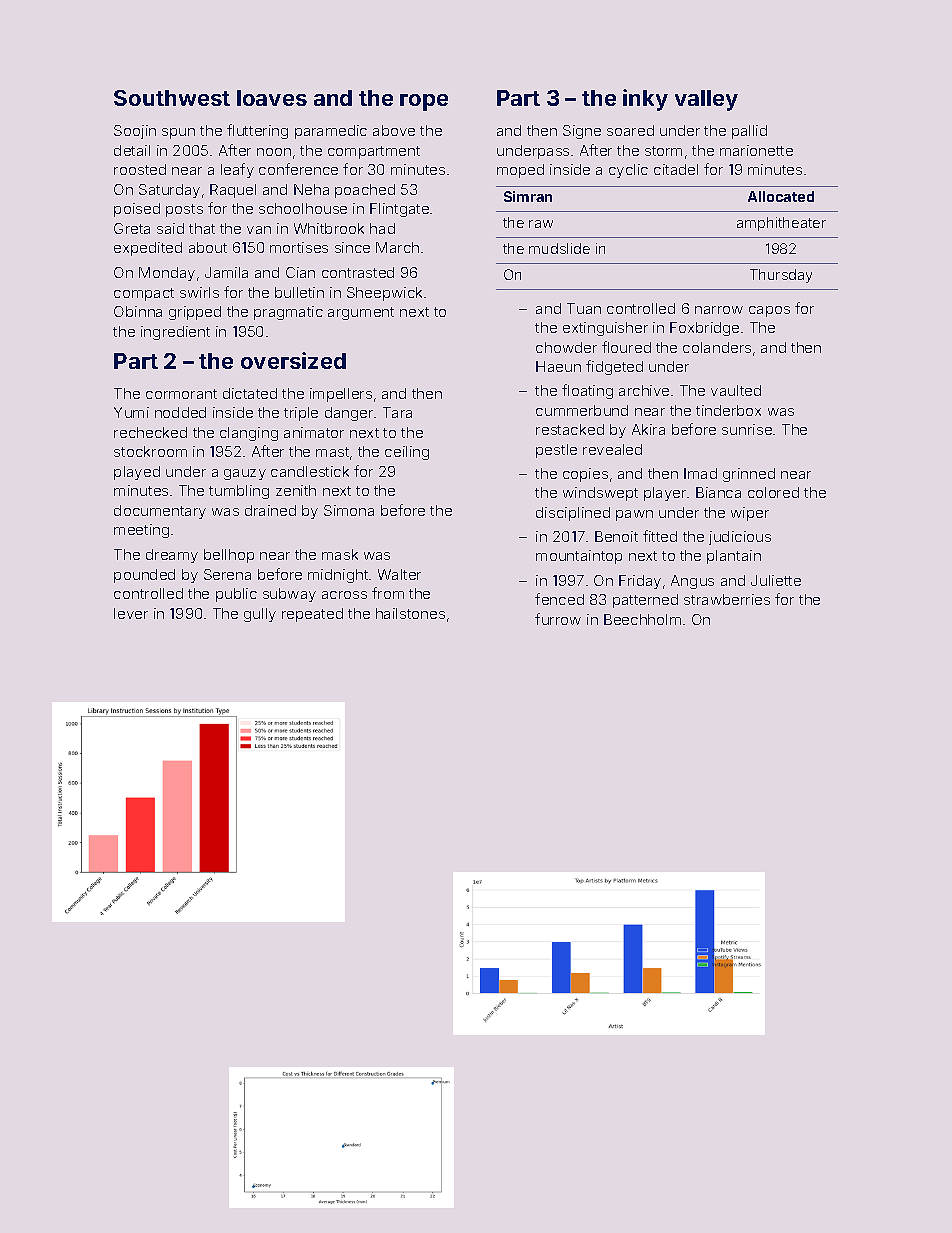 This image has width=952, height=1233. Describe the element at coordinates (781, 224) in the image. I see `amphitheater` at that location.
